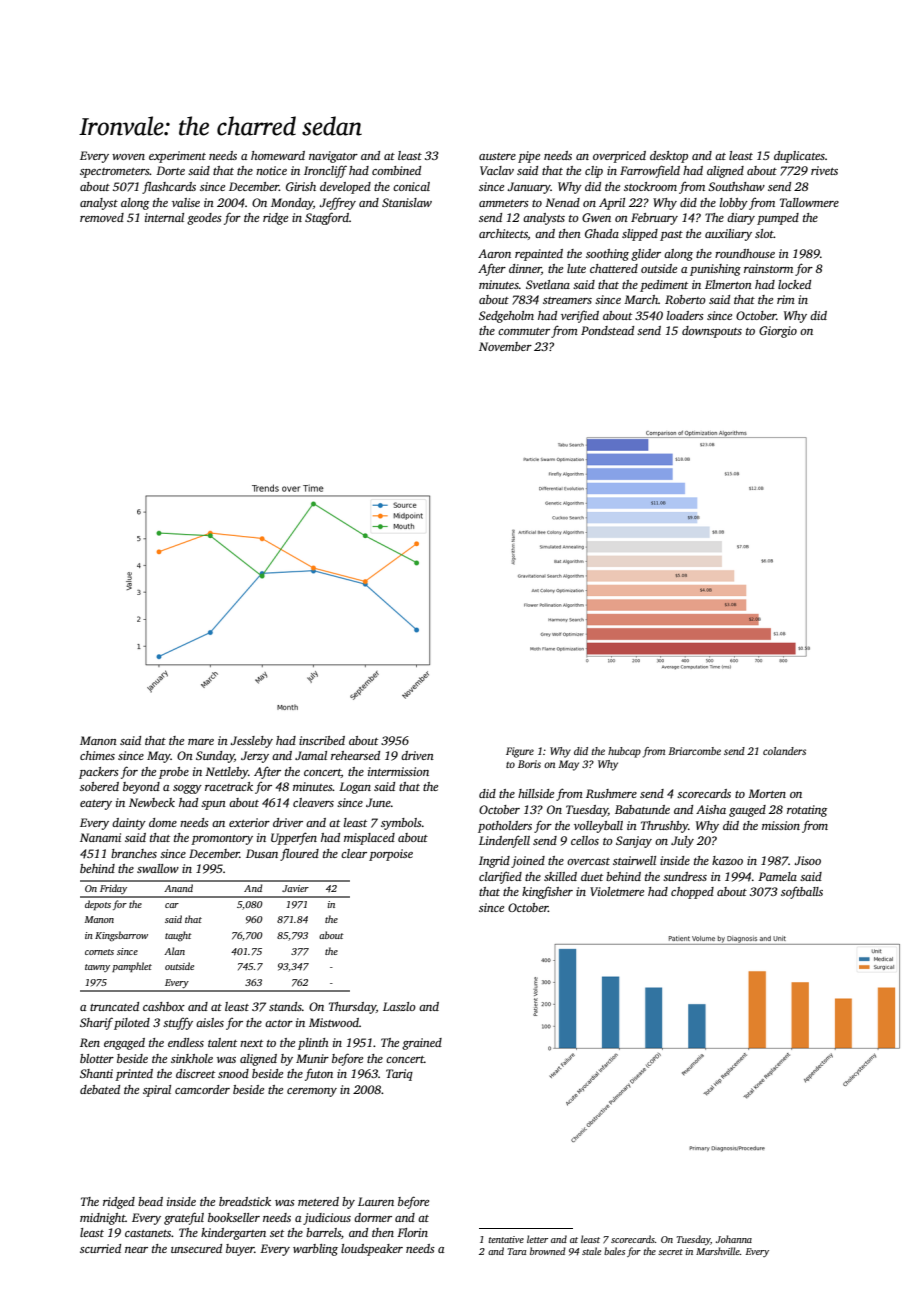 This page has height=1308, width=924. Describe the element at coordinates (669, 157) in the page. I see `desktop` at that location.
